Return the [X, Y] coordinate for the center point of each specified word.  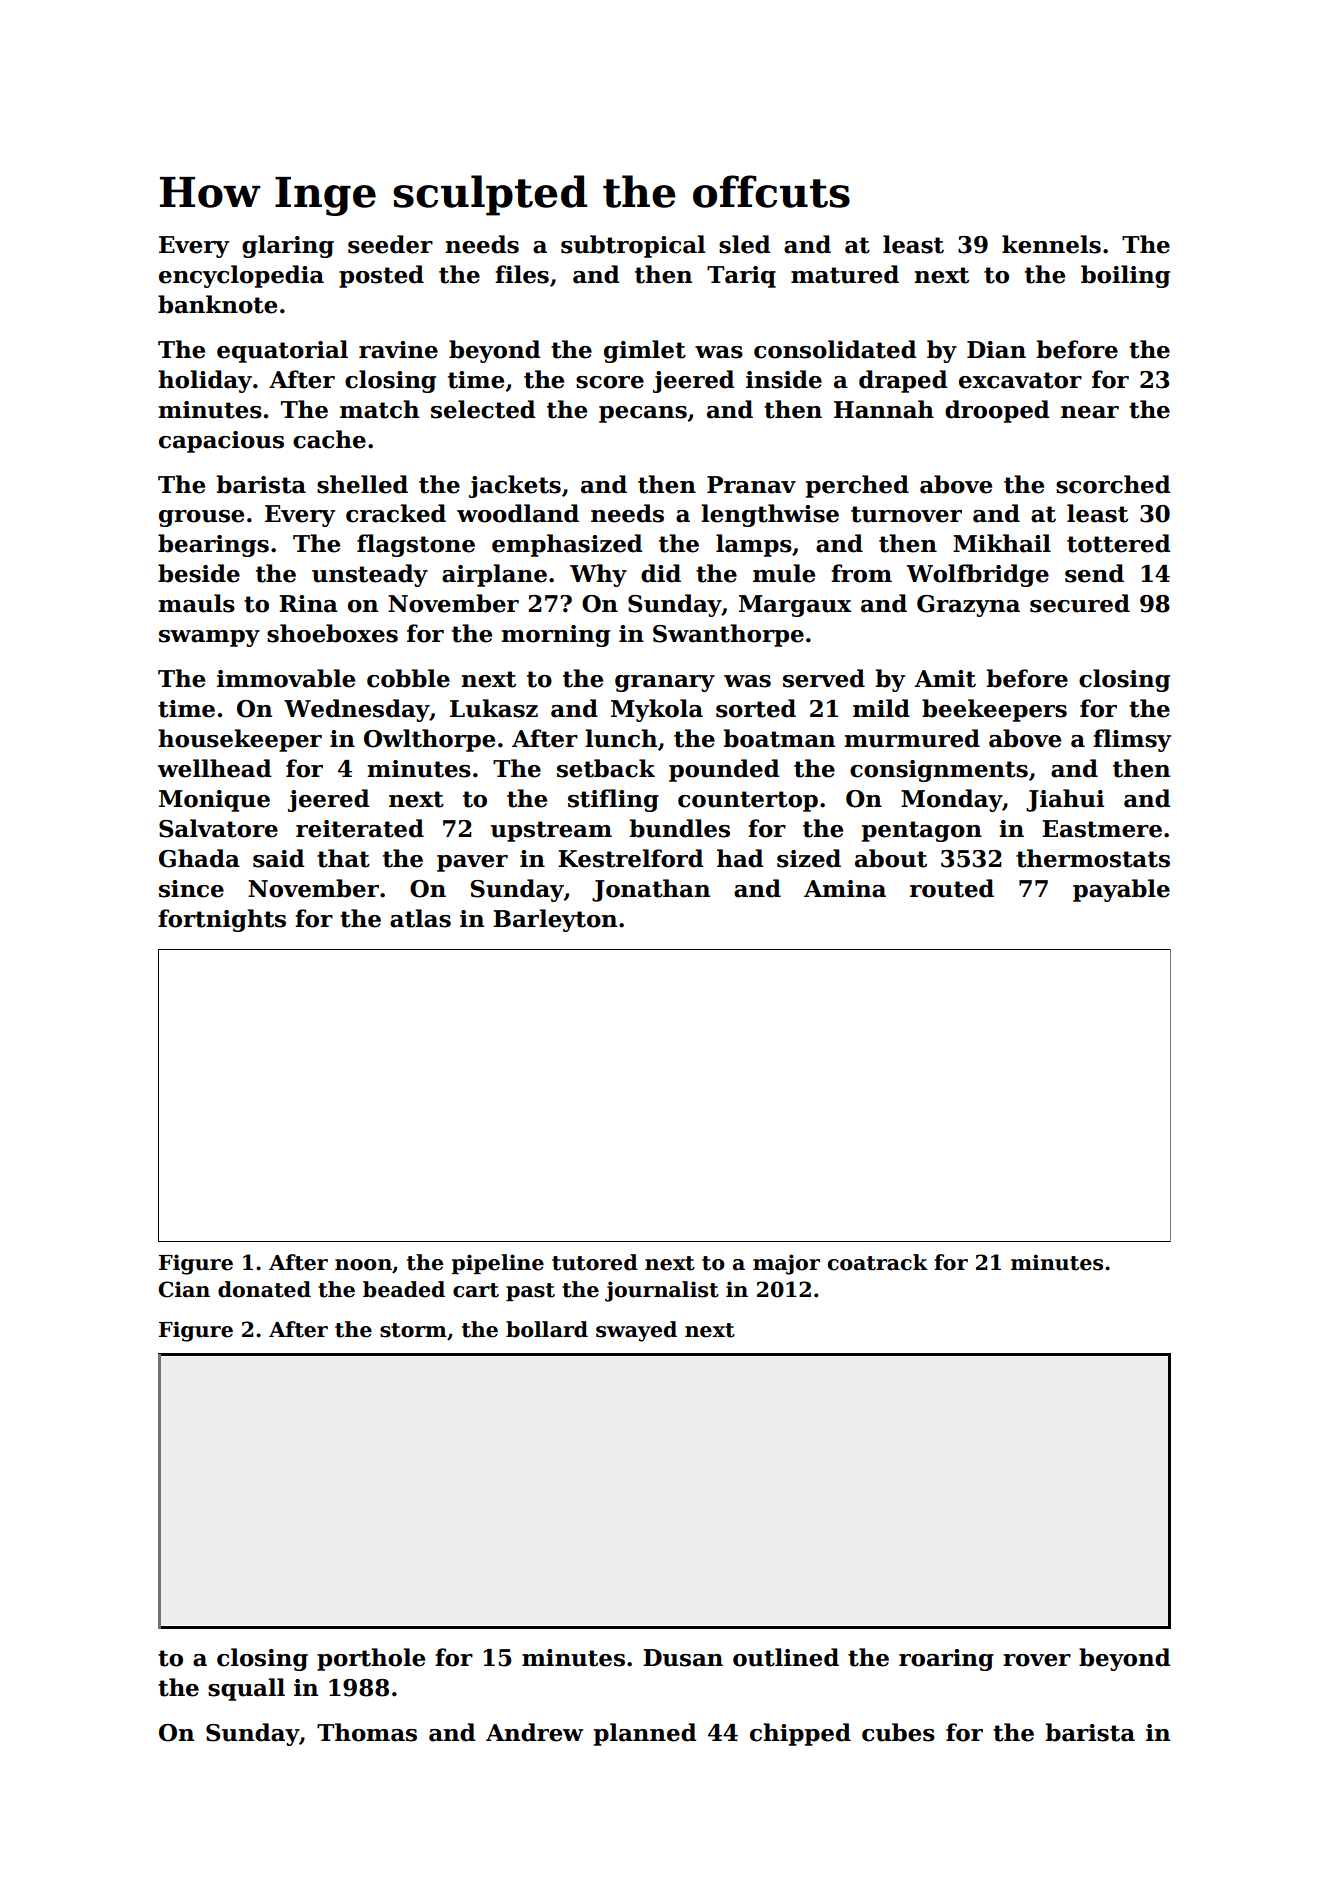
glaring [288, 246]
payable [1121, 890]
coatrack [878, 1262]
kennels [1051, 244]
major [786, 1264]
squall [246, 1689]
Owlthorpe [429, 740]
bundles [680, 828]
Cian [184, 1289]
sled [744, 244]
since [191, 889]
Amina [845, 889]
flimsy [1132, 740]
